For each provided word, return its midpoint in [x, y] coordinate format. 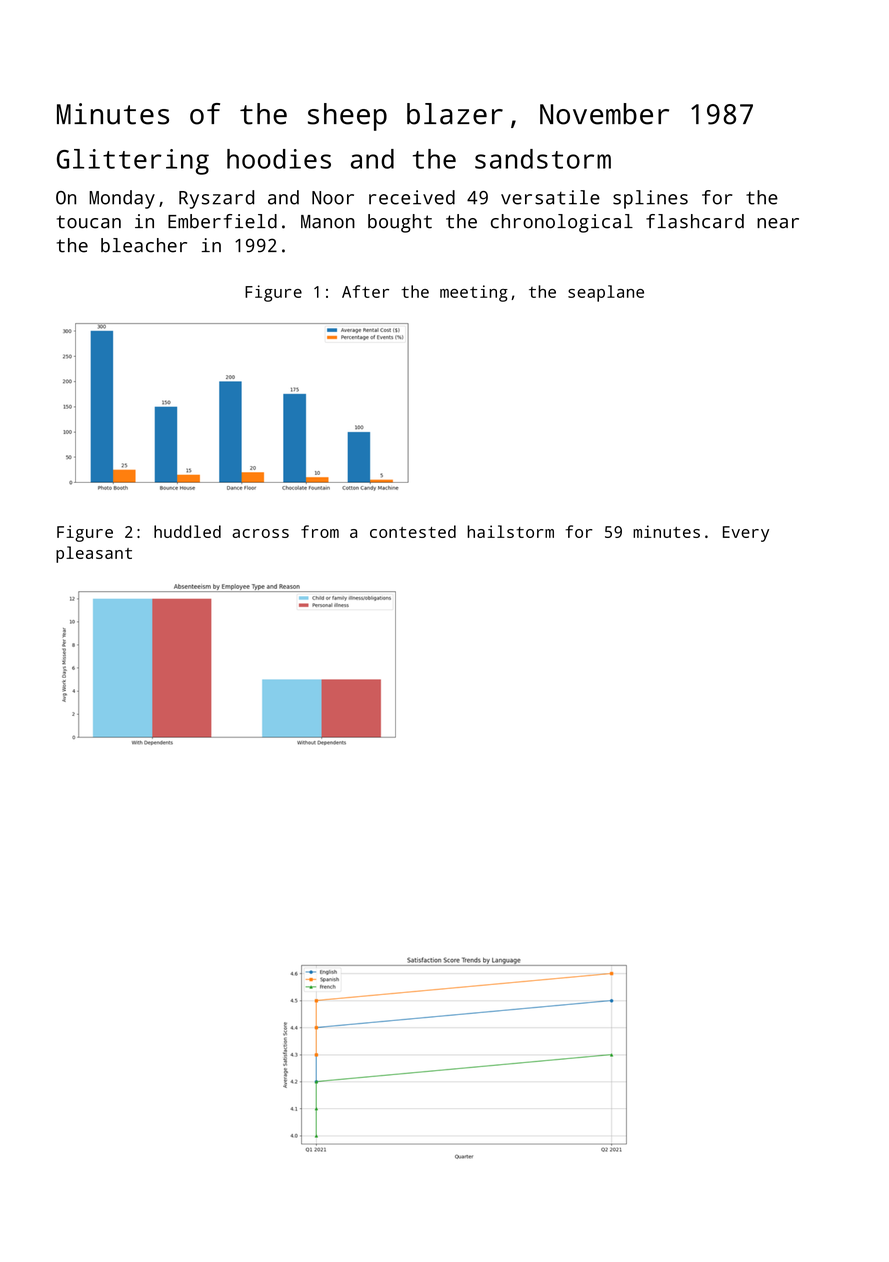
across [260, 533]
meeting [474, 293]
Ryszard [216, 199]
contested [413, 531]
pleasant [94, 554]
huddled [187, 531]
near [778, 223]
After [365, 291]
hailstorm [510, 531]
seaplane [606, 293]
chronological [562, 223]
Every [746, 534]
